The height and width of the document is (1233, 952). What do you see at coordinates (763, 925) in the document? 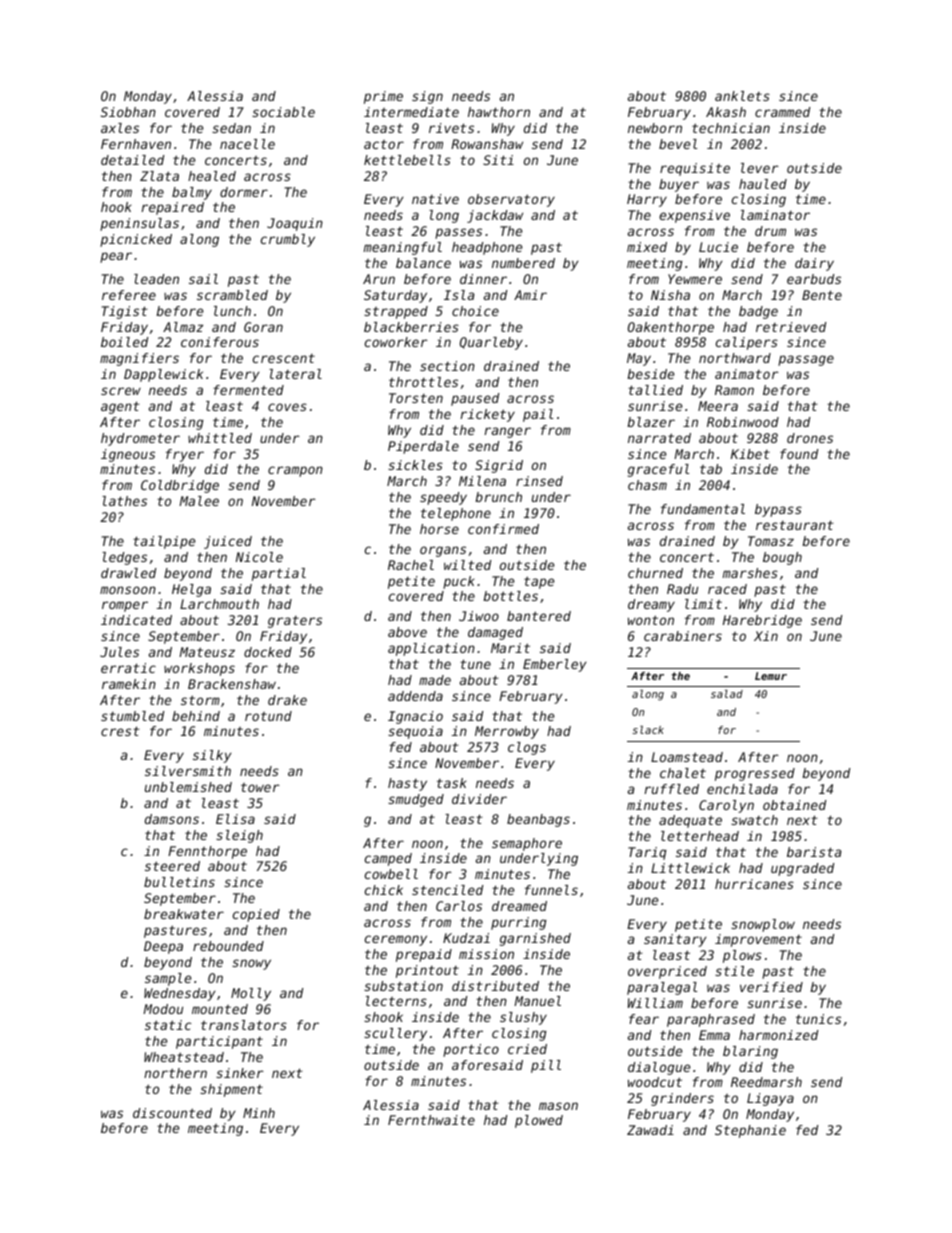
I see `snowplow` at bounding box center [763, 925].
